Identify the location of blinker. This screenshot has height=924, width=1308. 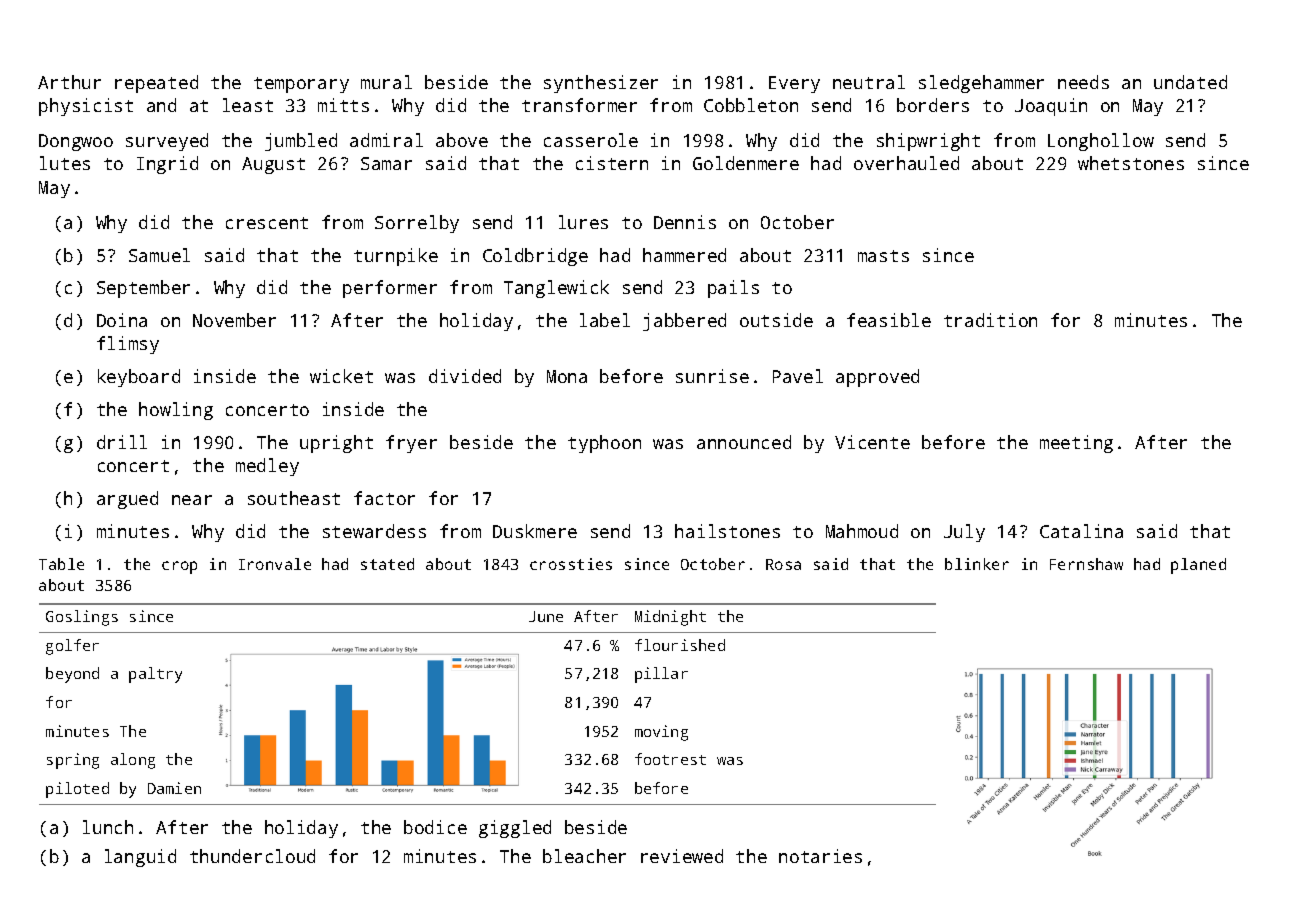
(977, 564).
